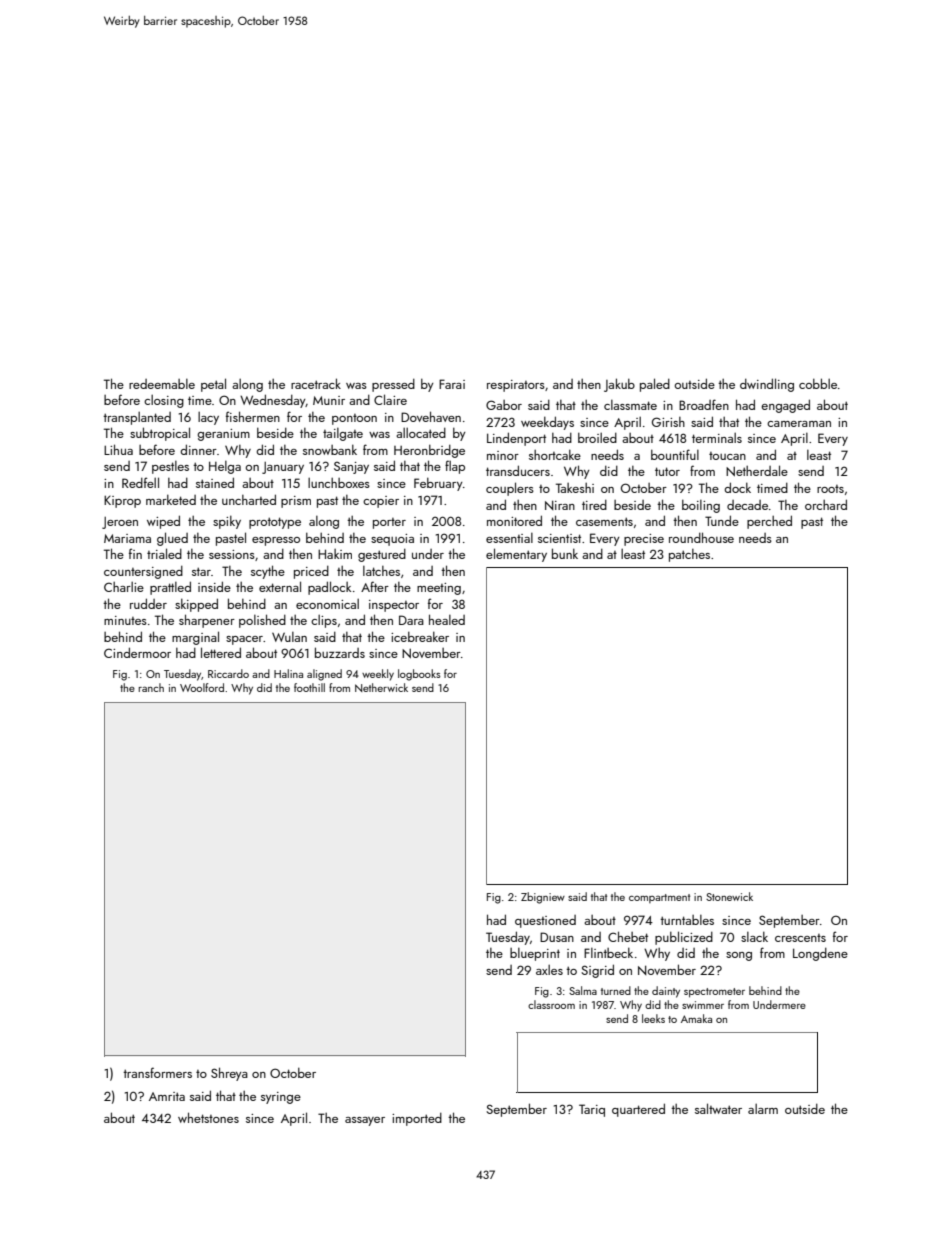 The width and height of the page is (952, 1233). I want to click on petal, so click(213, 385).
